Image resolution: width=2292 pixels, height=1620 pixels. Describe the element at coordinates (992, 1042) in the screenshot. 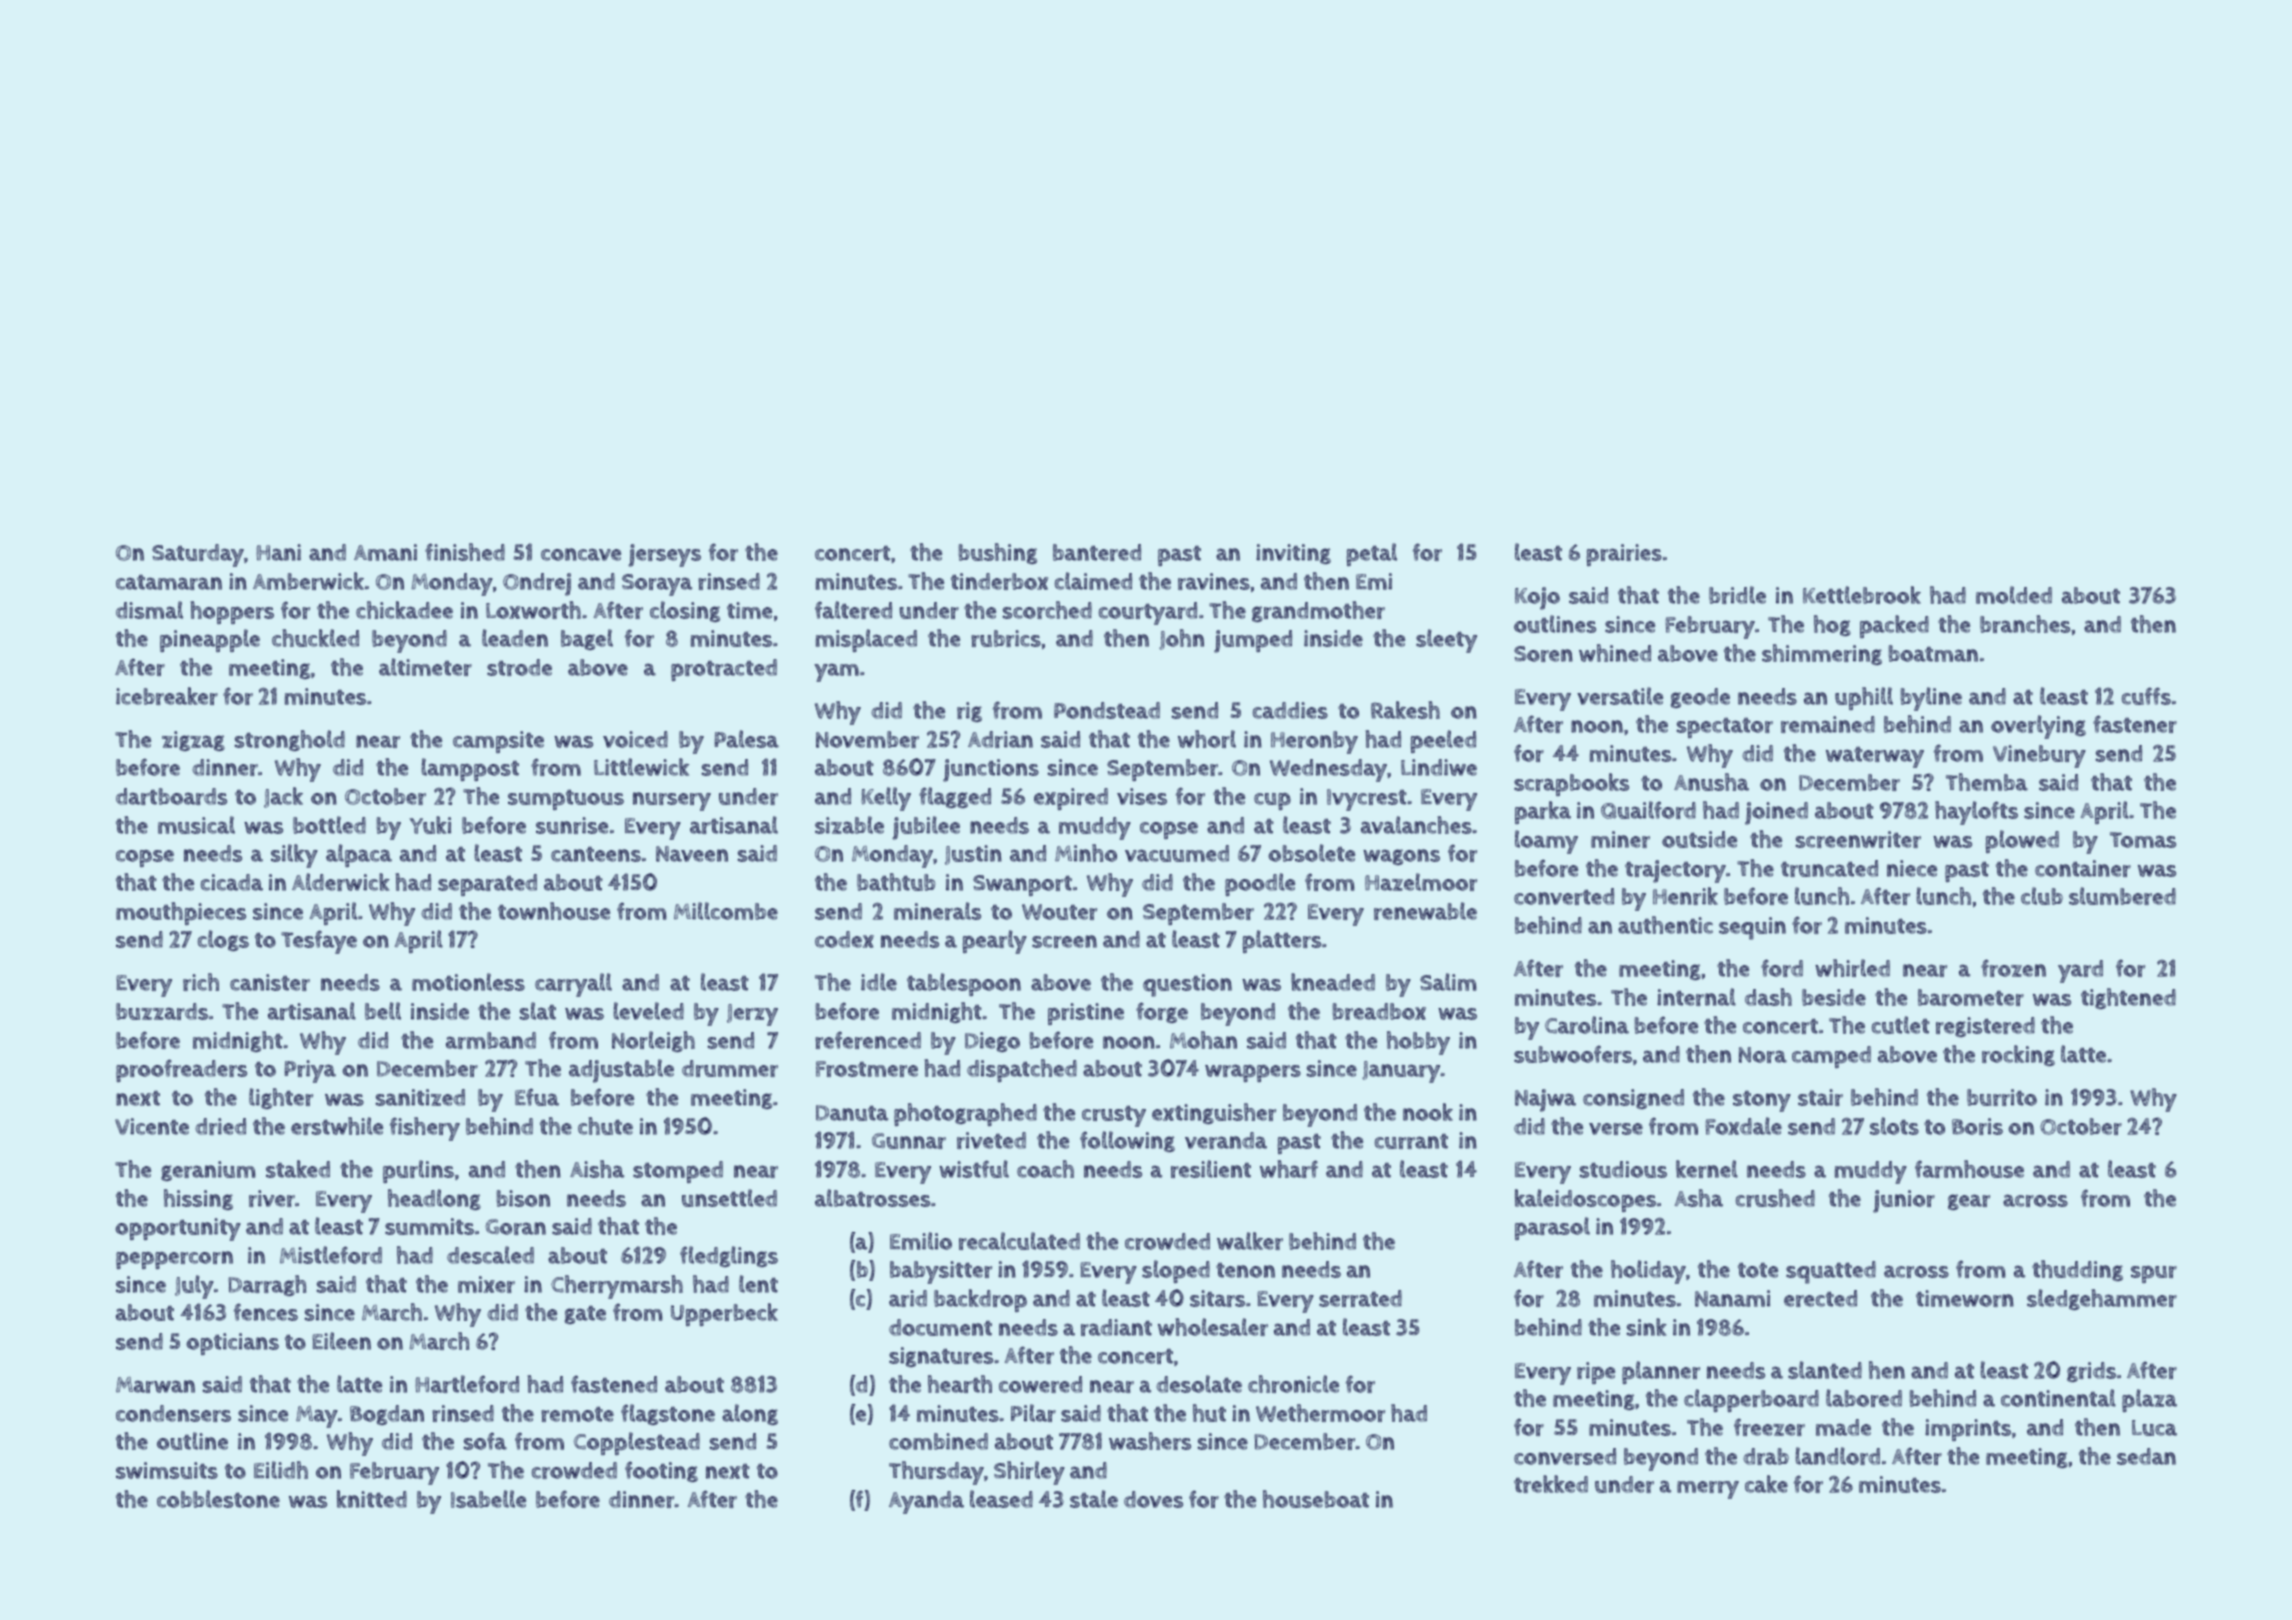

I see `Diego` at that location.
